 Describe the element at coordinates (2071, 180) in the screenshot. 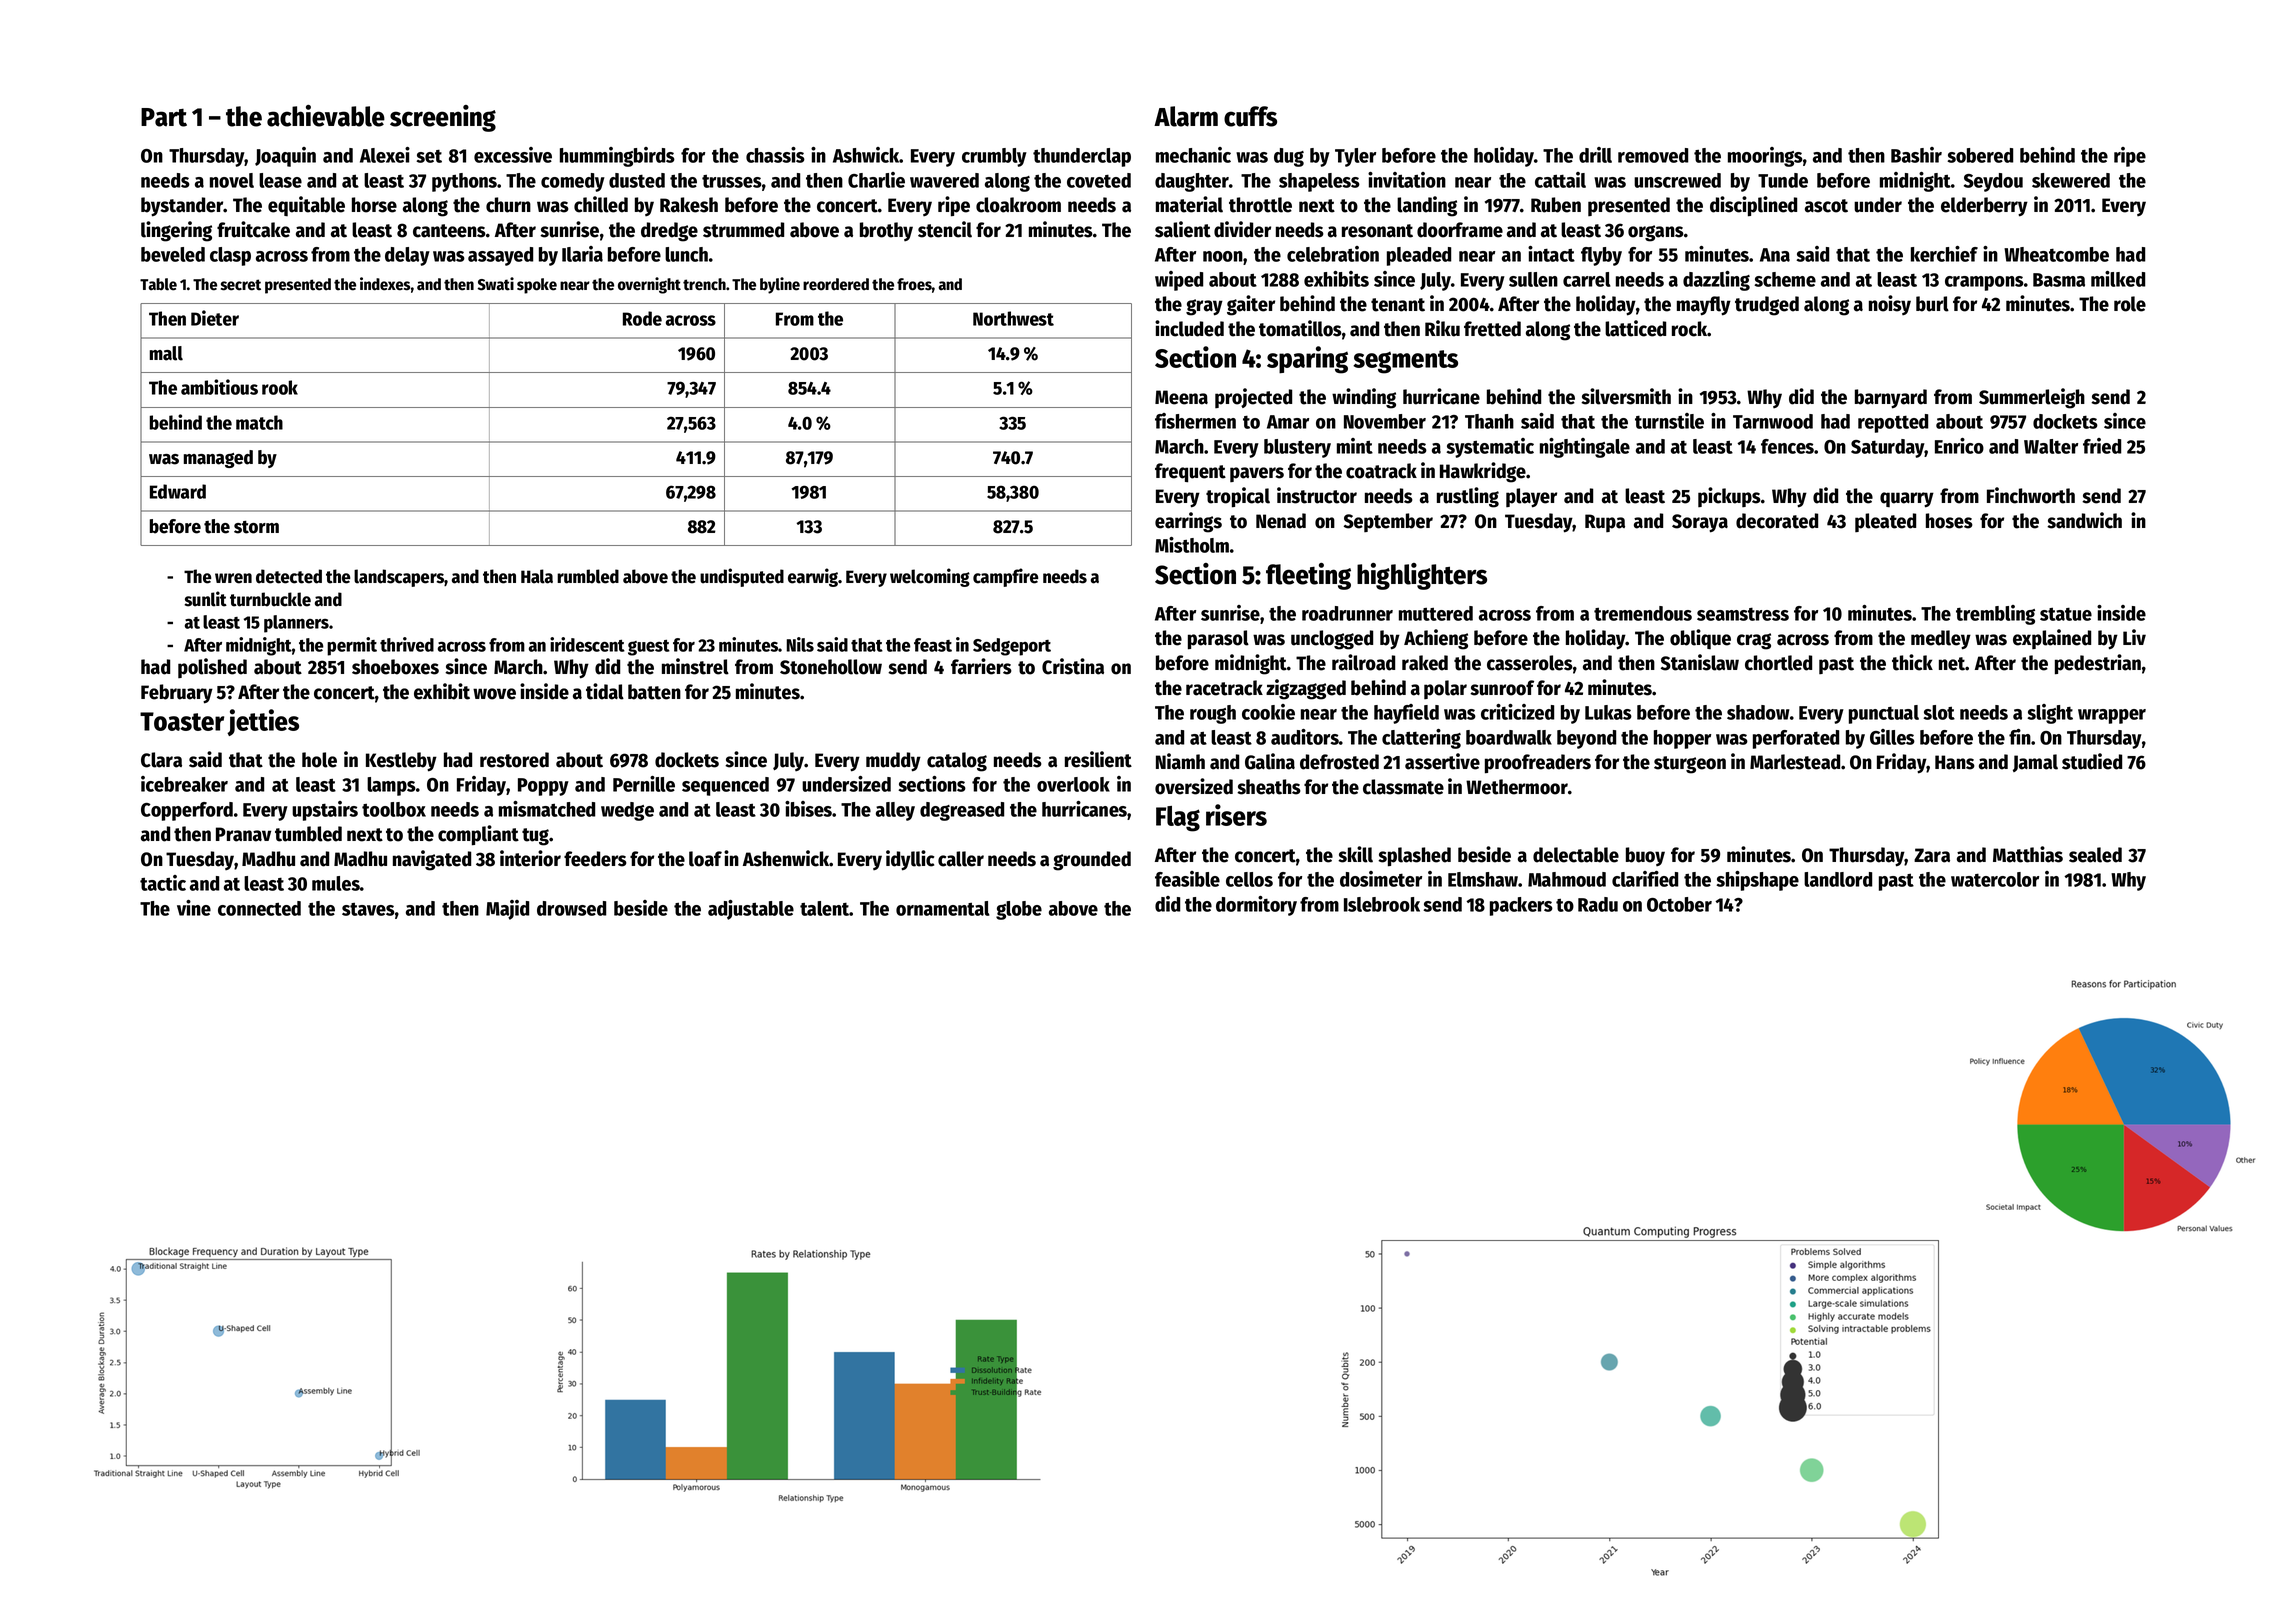

I see `skewered` at that location.
